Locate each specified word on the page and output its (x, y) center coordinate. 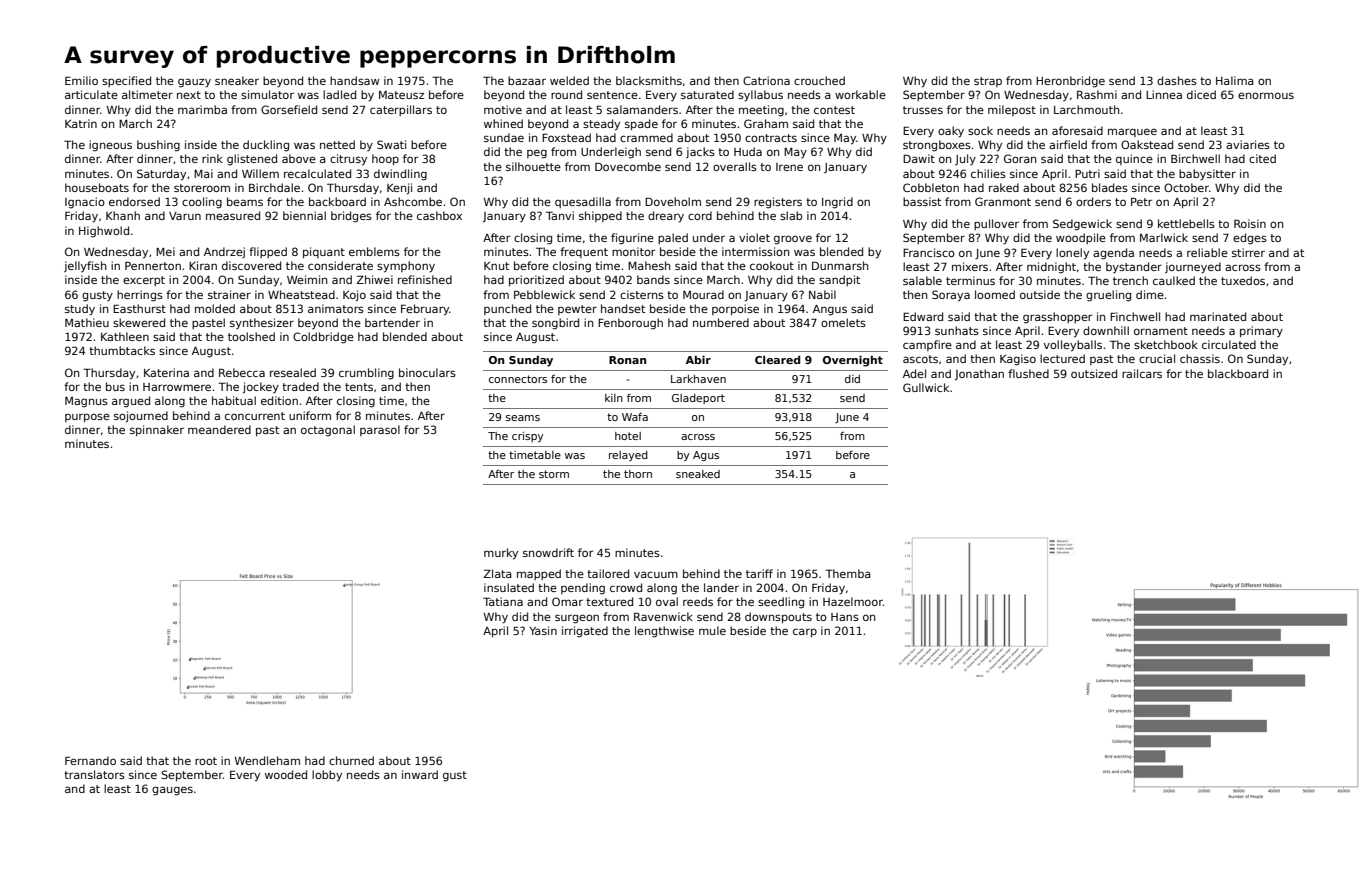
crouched (819, 80)
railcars (1142, 373)
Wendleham (267, 760)
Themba (848, 573)
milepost (1012, 110)
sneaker (237, 80)
